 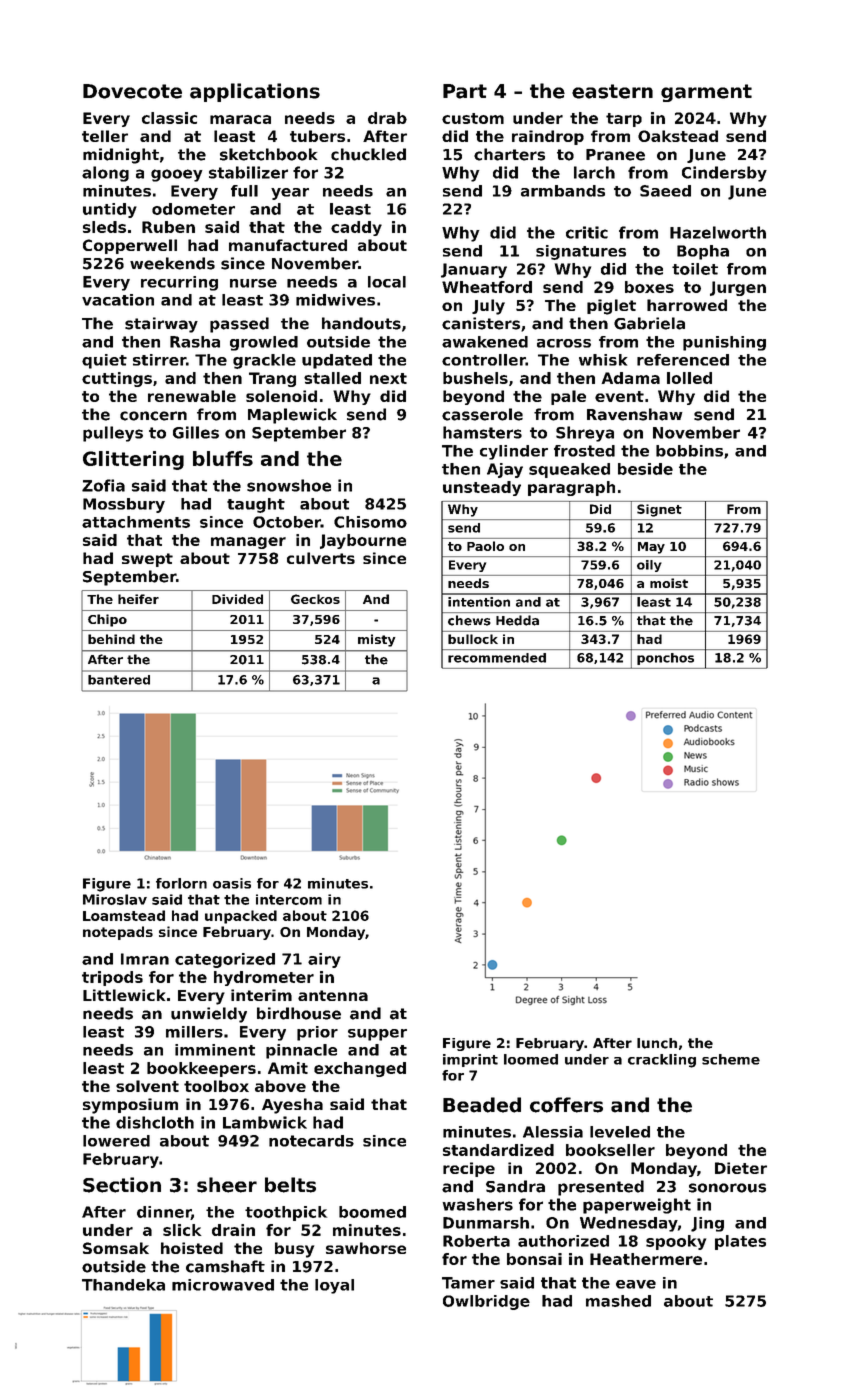 I want to click on loyal, so click(x=334, y=1286).
